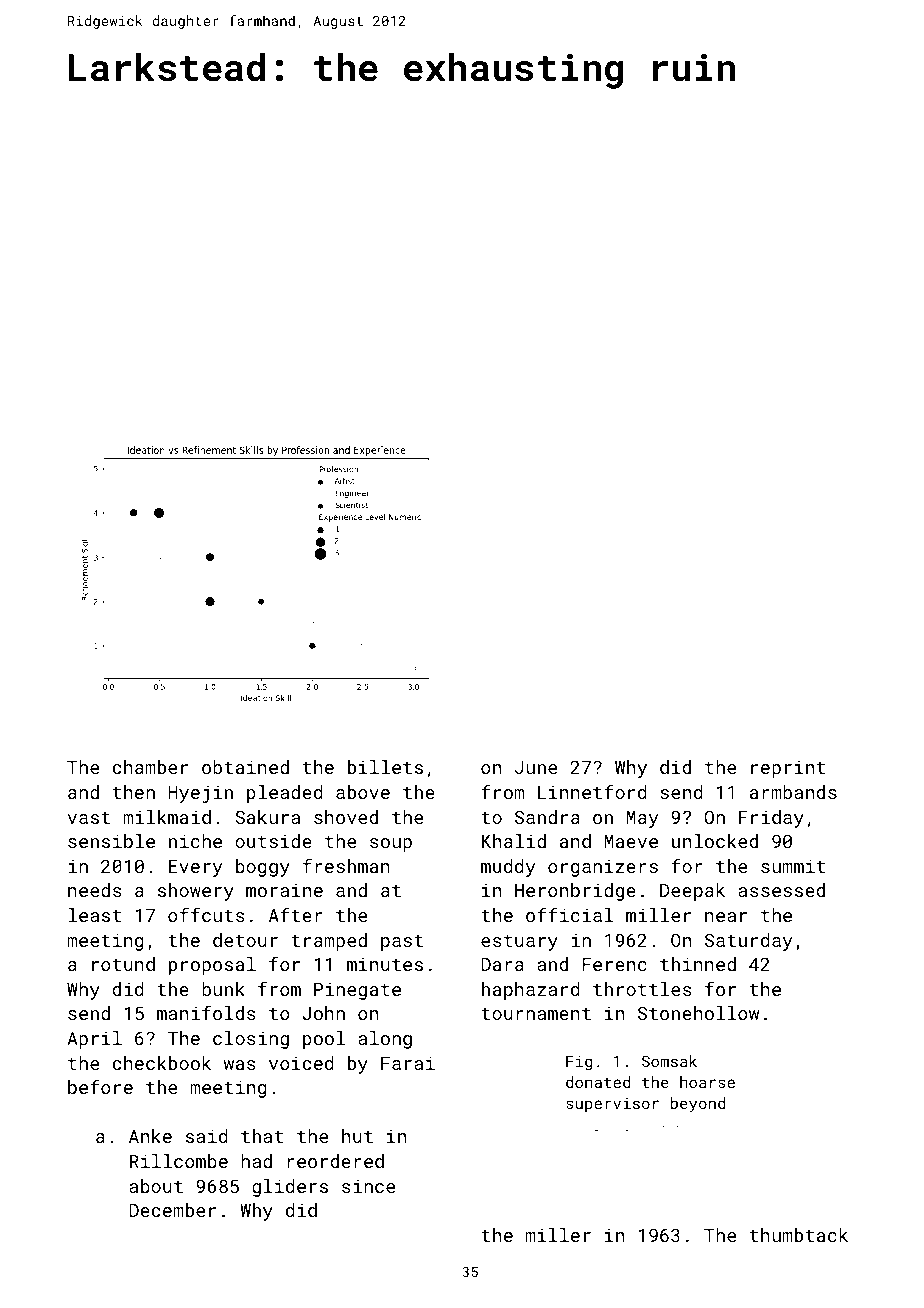 This screenshot has height=1308, width=924. What do you see at coordinates (167, 817) in the screenshot?
I see `milkmaid` at bounding box center [167, 817].
